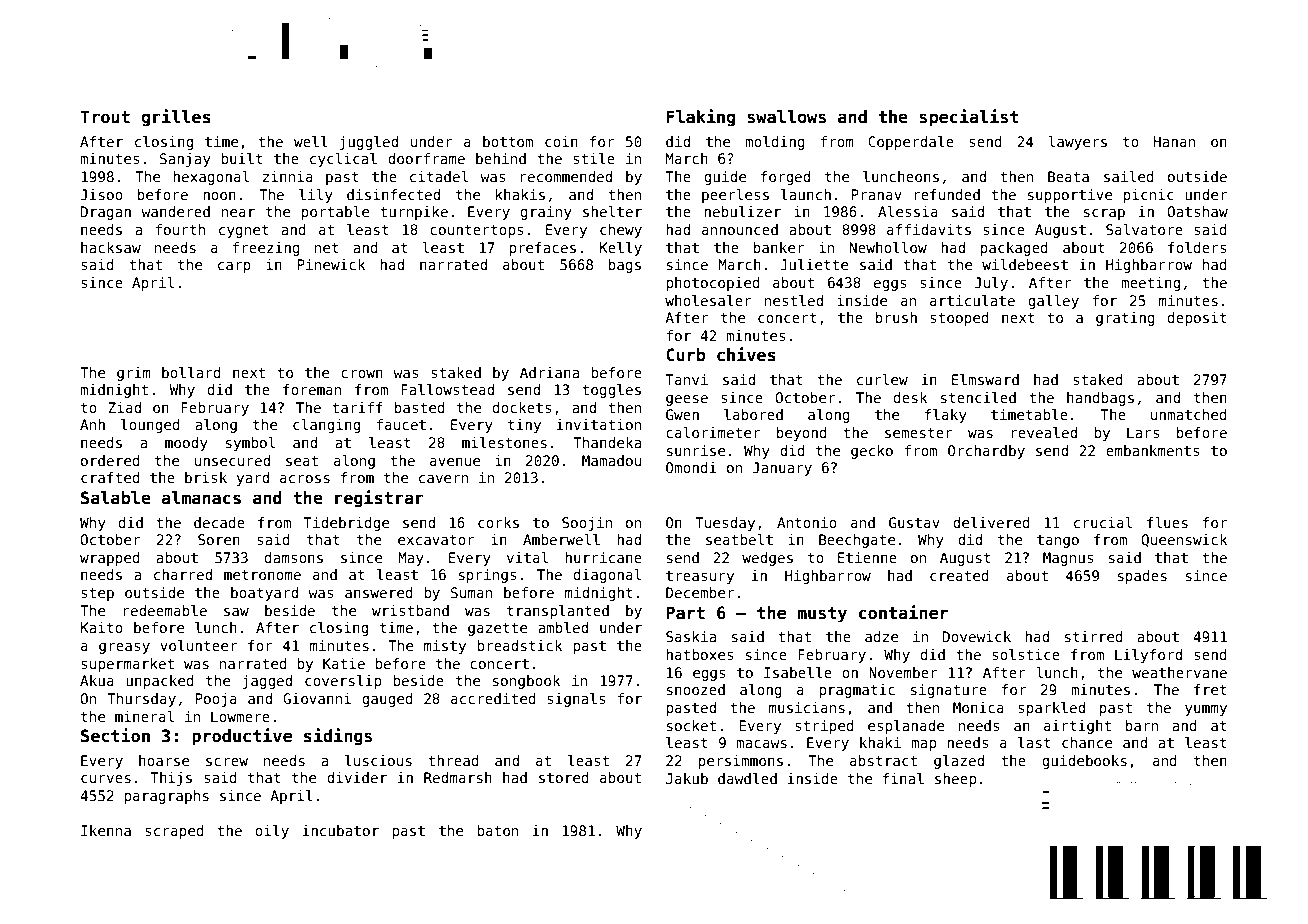 This image has width=1308, height=924. What do you see at coordinates (549, 372) in the image?
I see `Adriana` at bounding box center [549, 372].
